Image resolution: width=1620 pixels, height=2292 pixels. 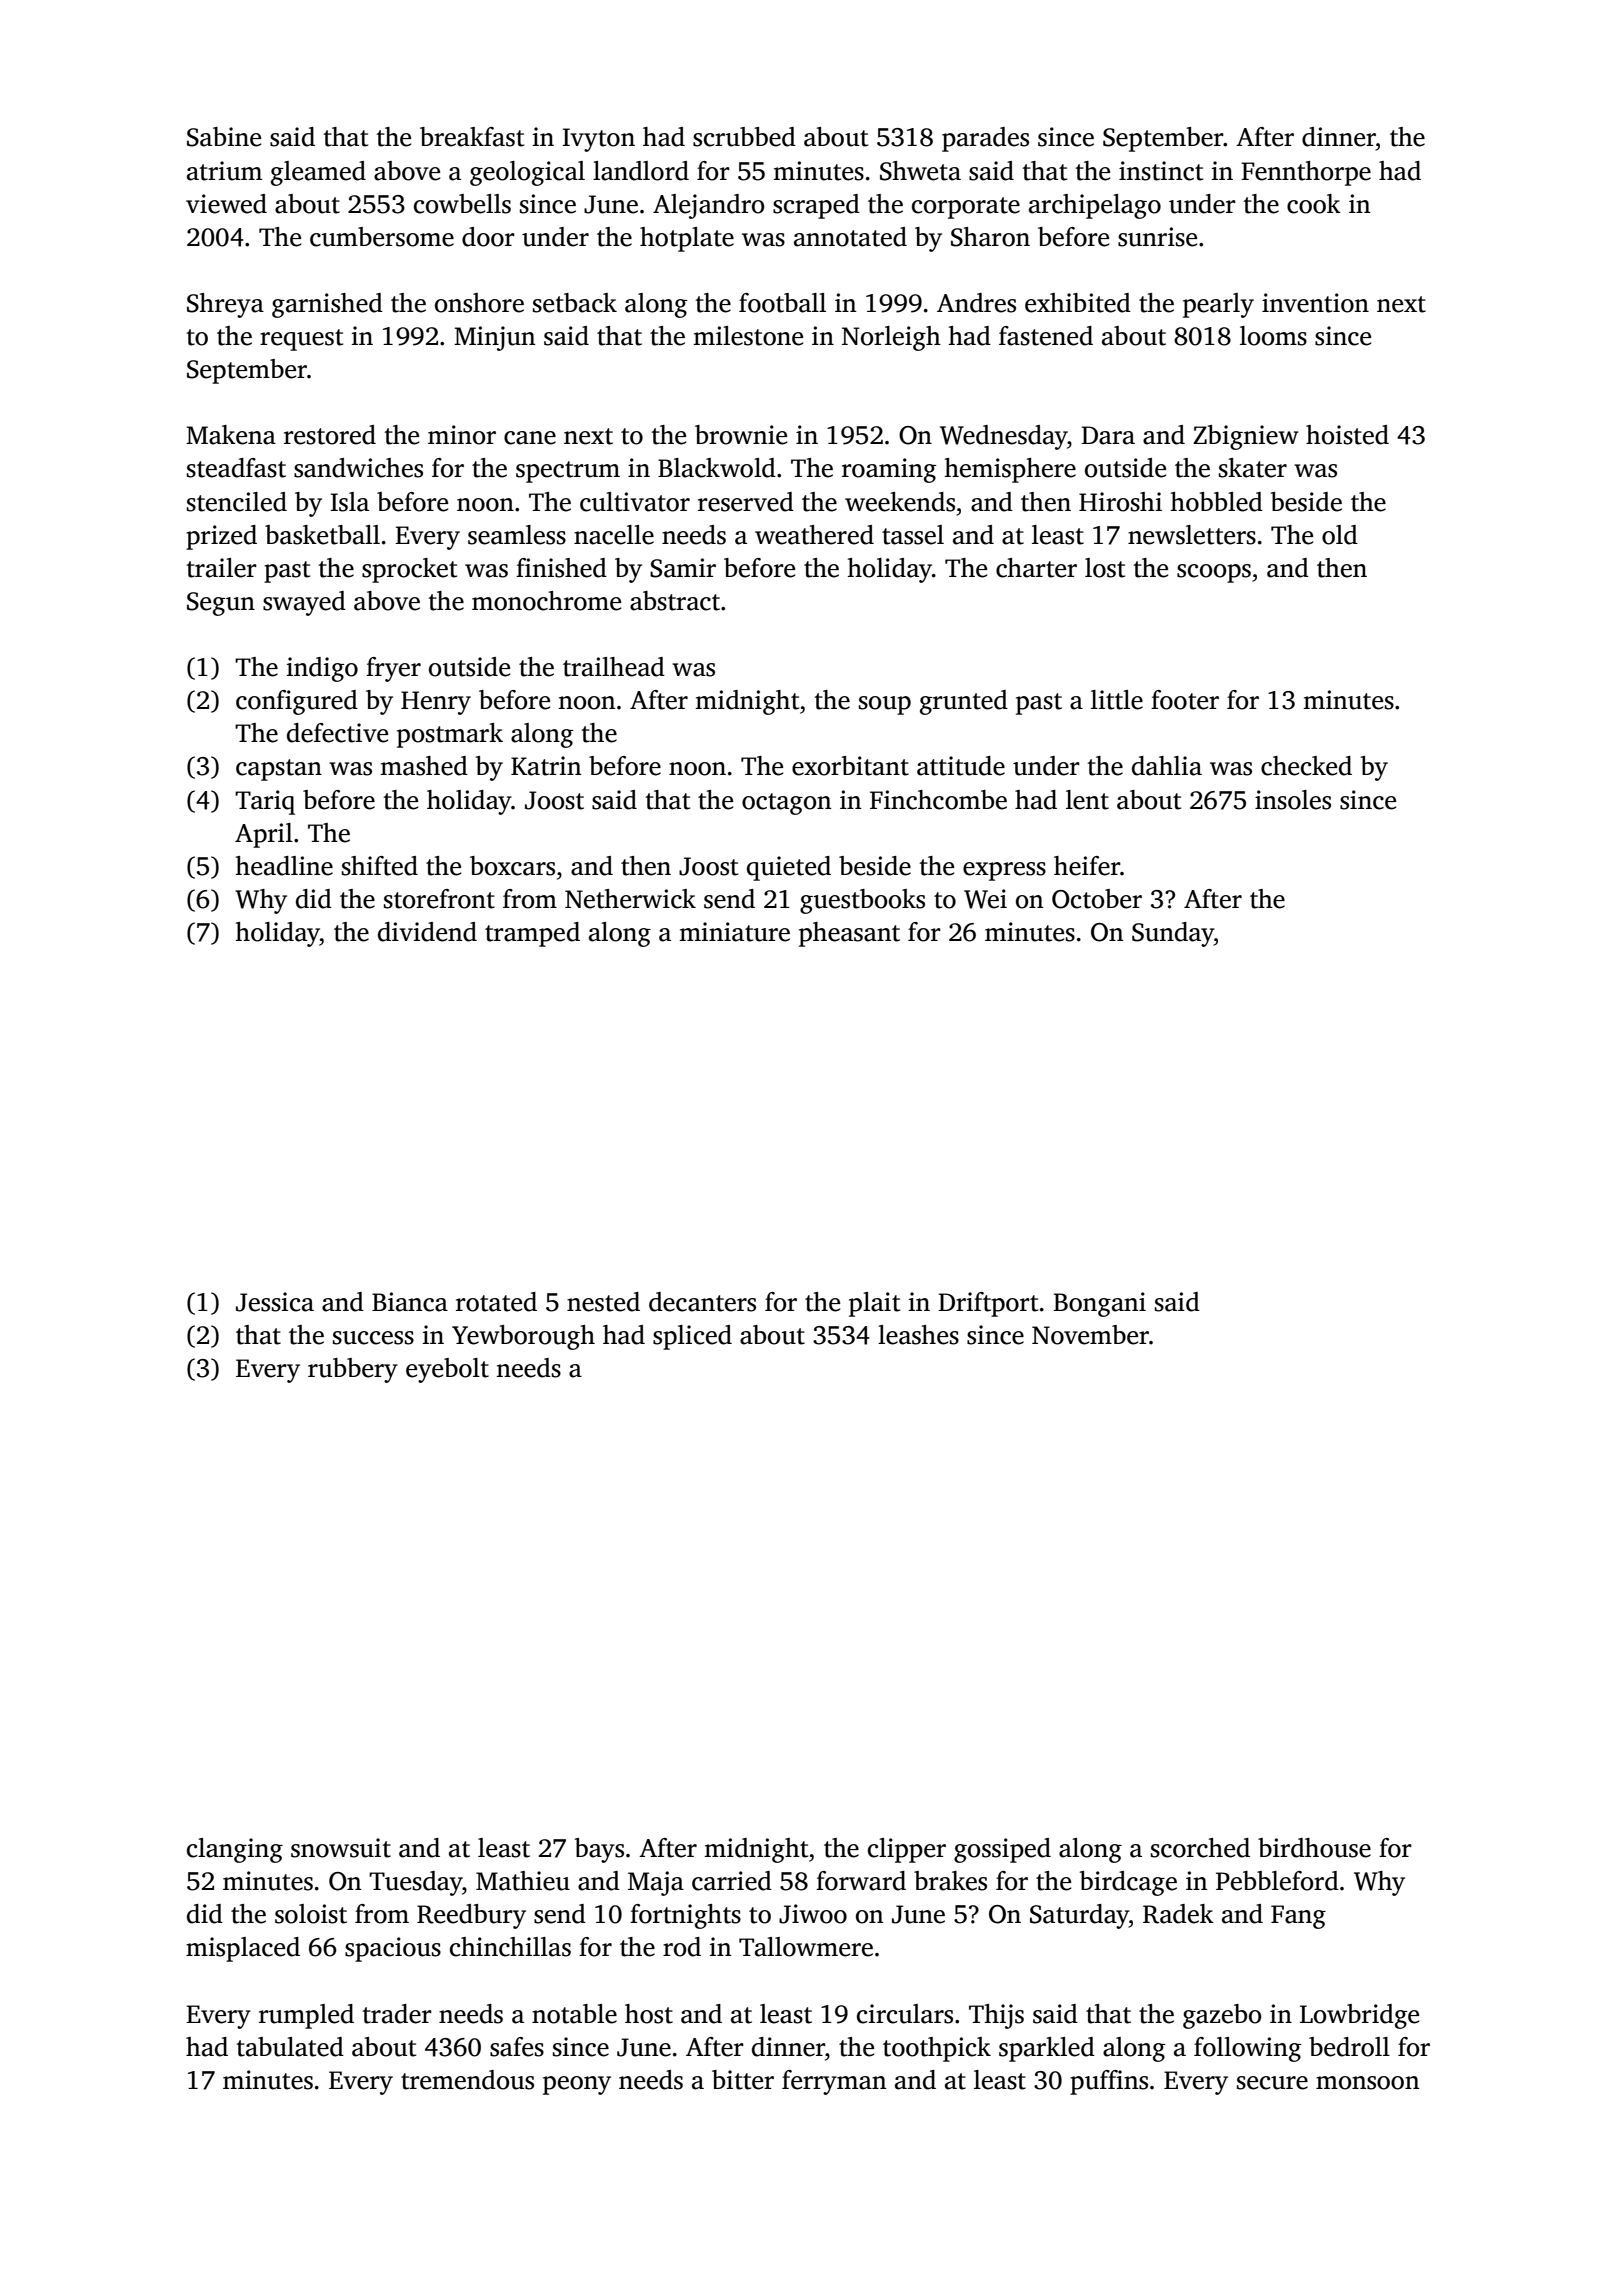 I want to click on parades, so click(x=985, y=139).
